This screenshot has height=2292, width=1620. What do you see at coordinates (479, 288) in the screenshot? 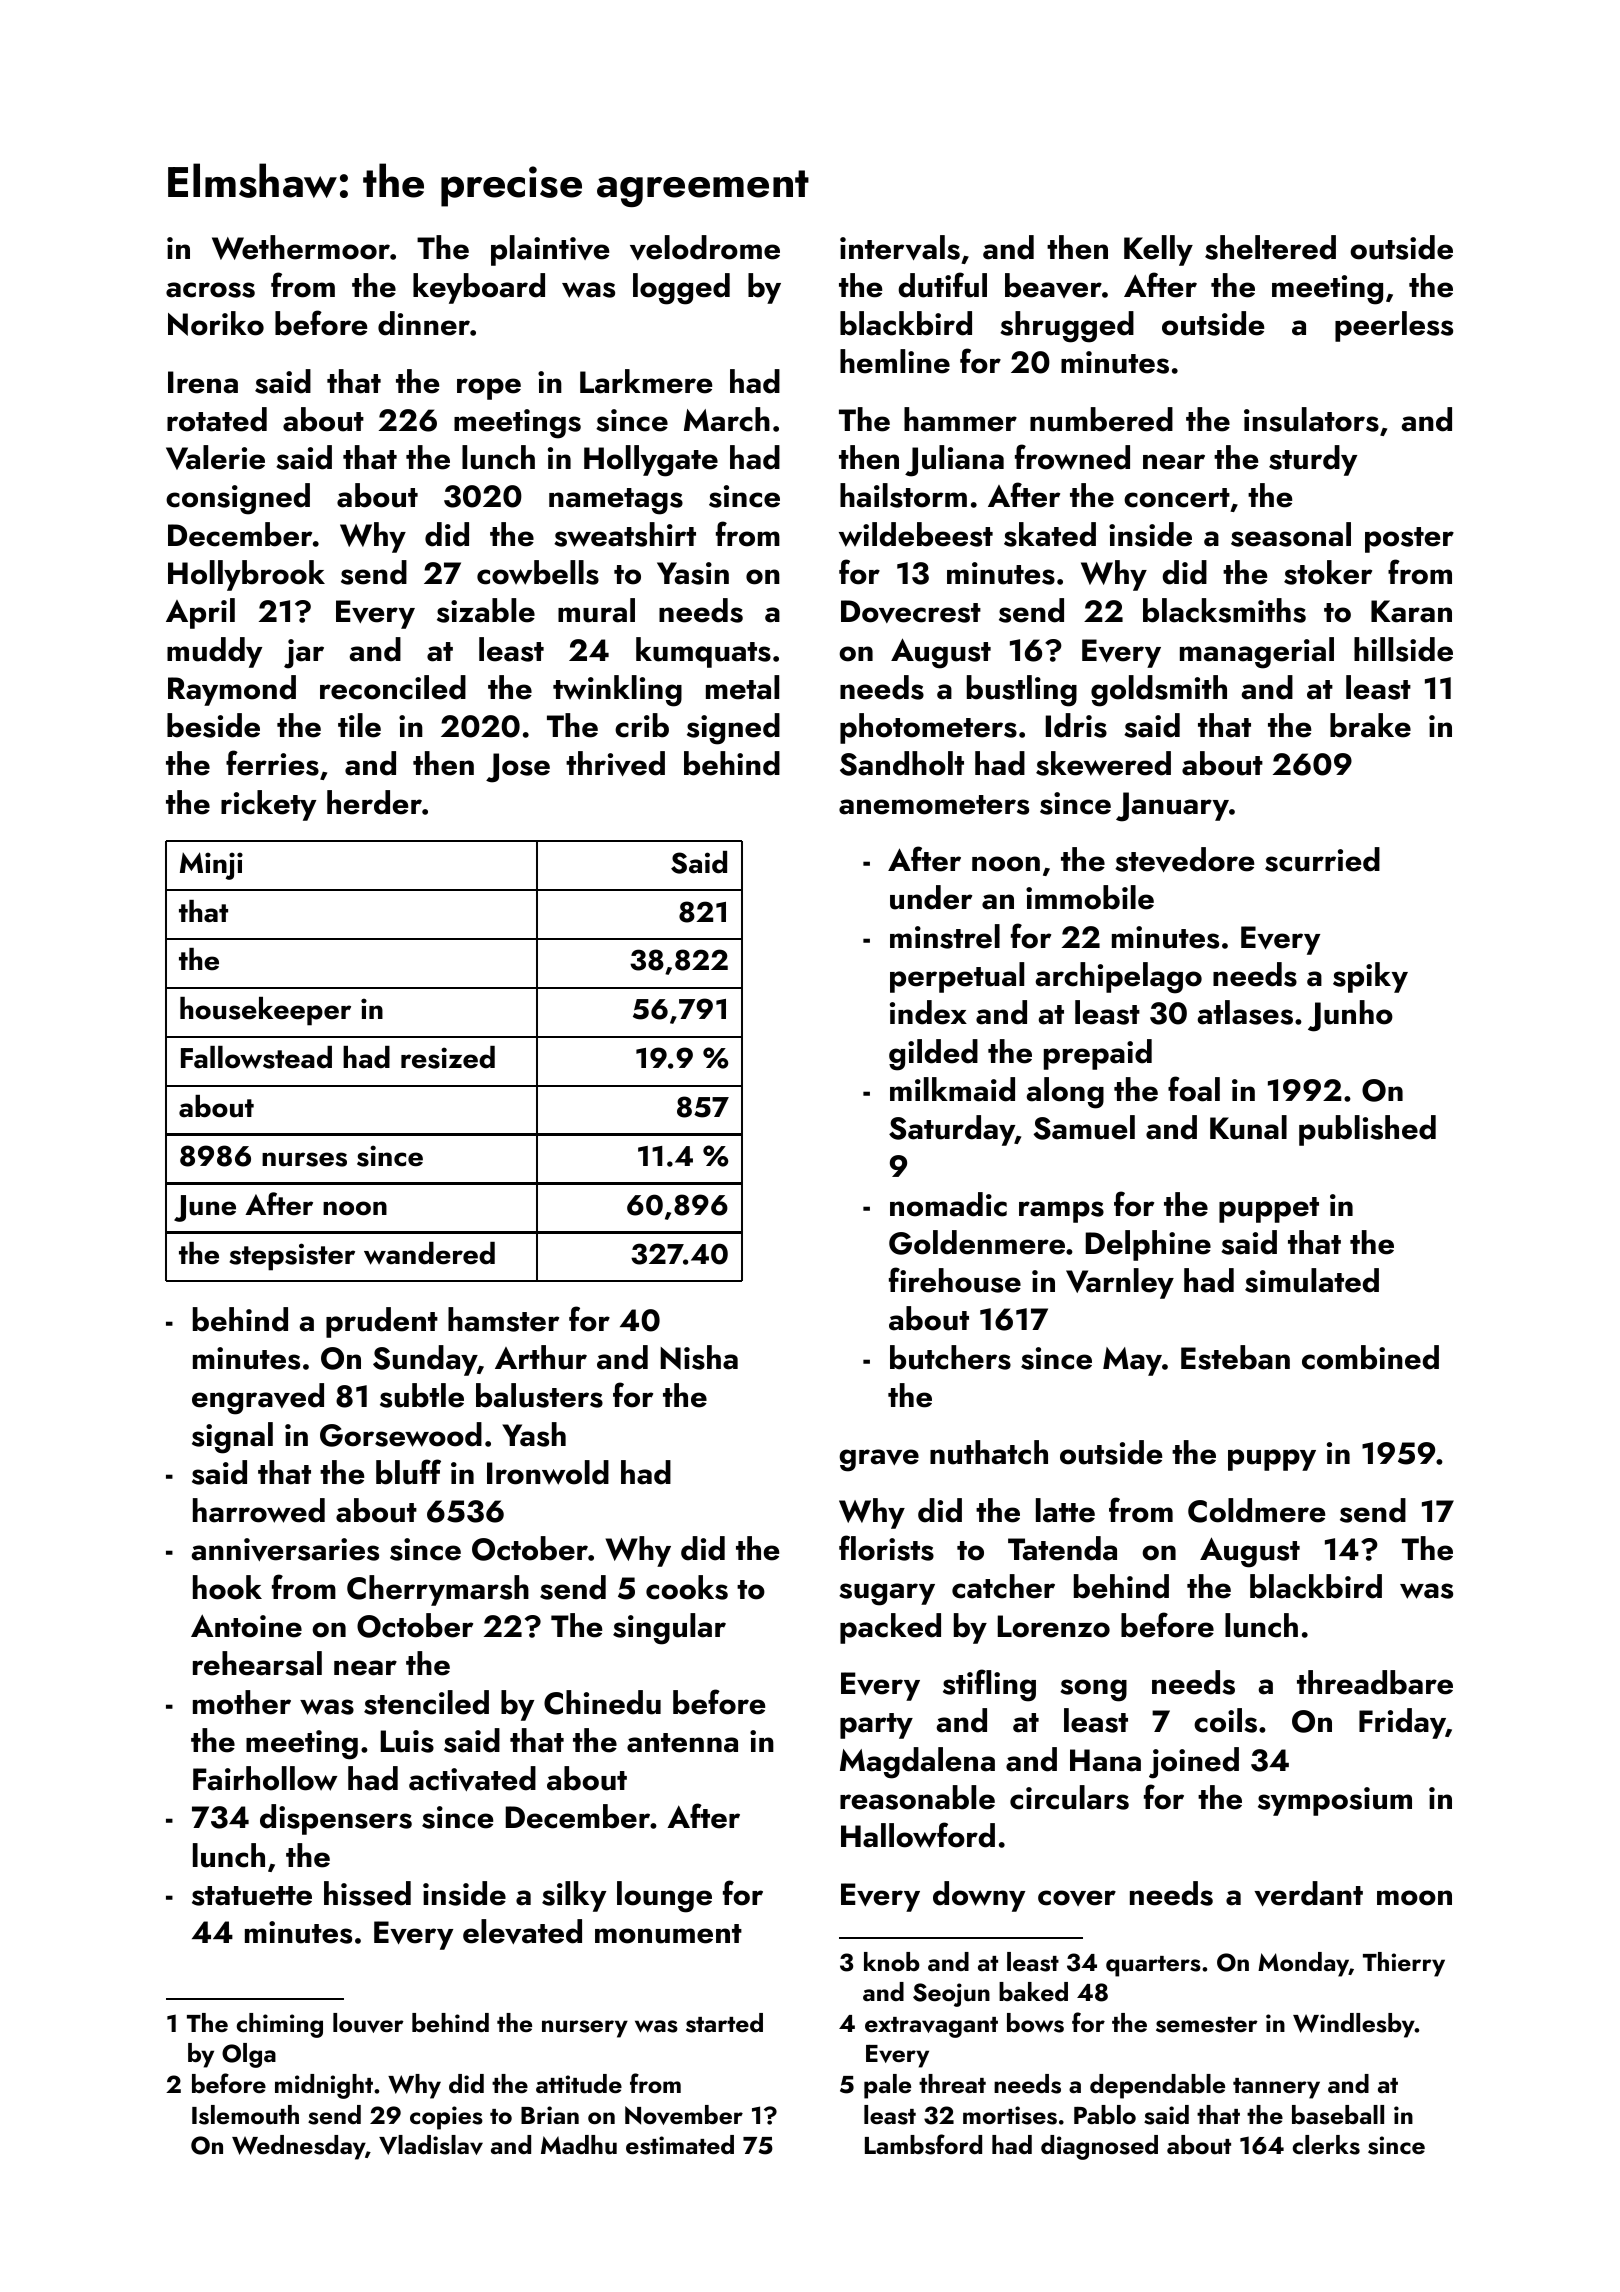
I see `keyboard` at bounding box center [479, 288].
